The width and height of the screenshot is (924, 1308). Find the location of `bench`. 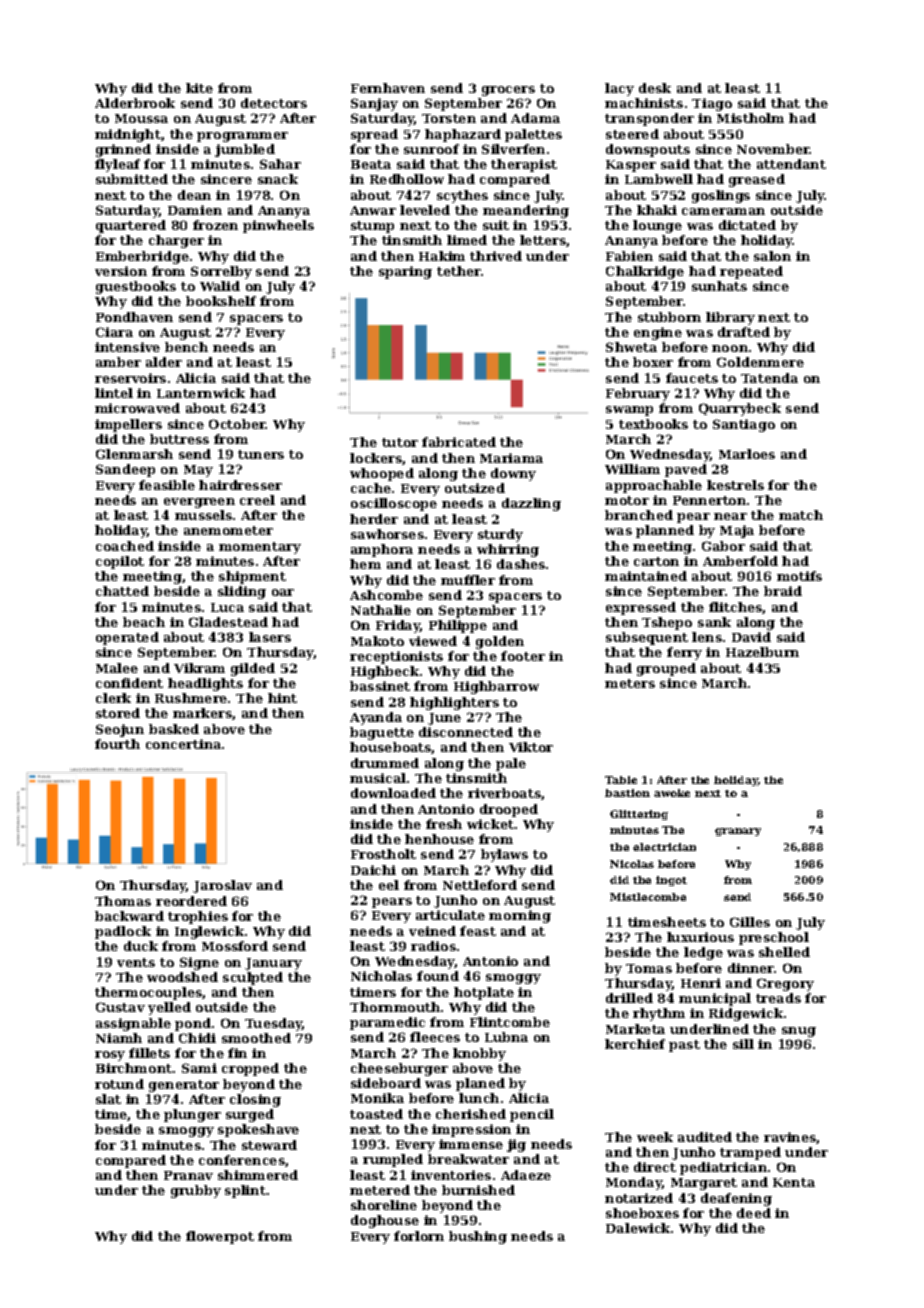

bench is located at coordinates (186, 347).
